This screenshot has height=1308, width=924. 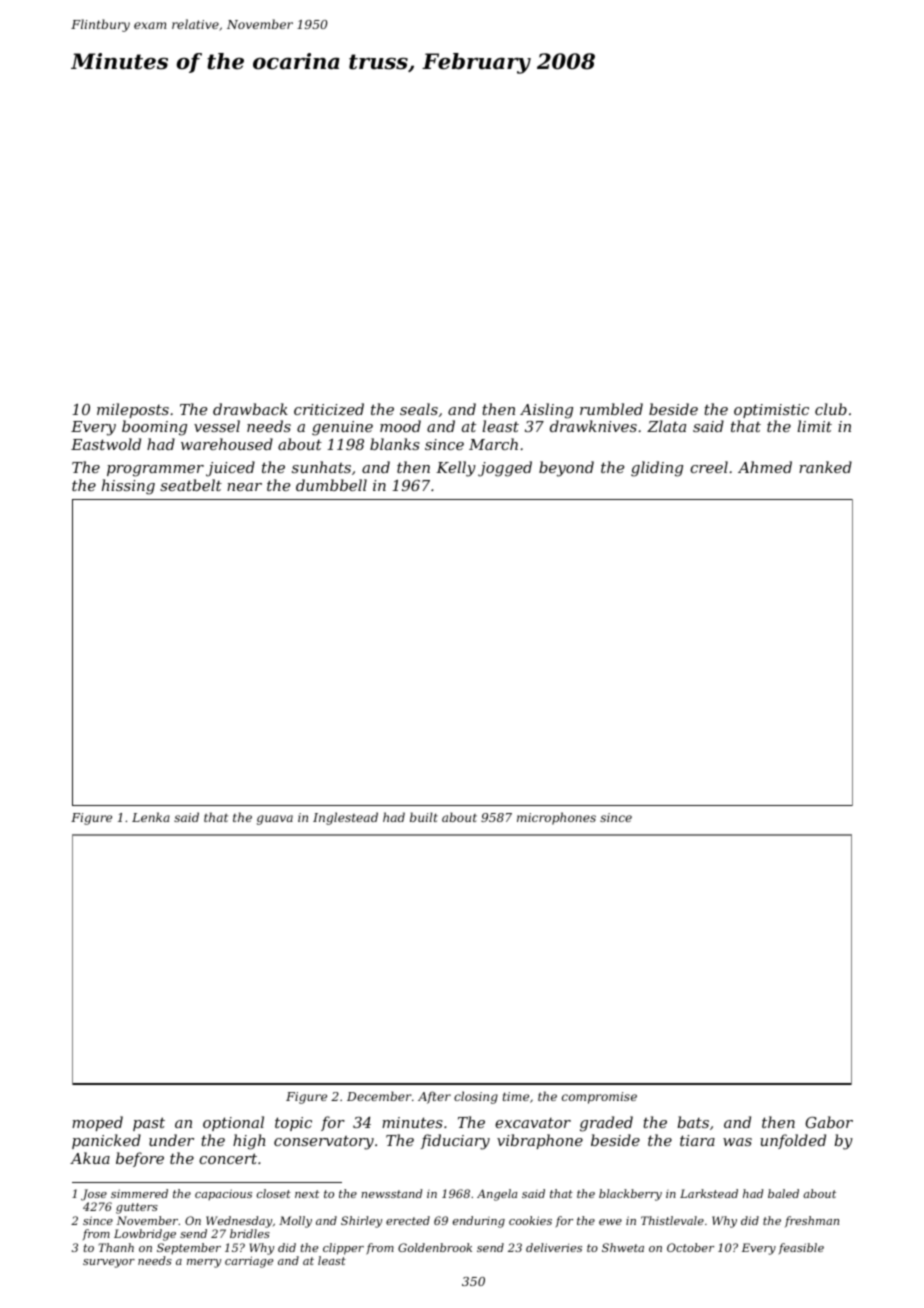 What do you see at coordinates (128, 487) in the screenshot?
I see `hissing` at bounding box center [128, 487].
